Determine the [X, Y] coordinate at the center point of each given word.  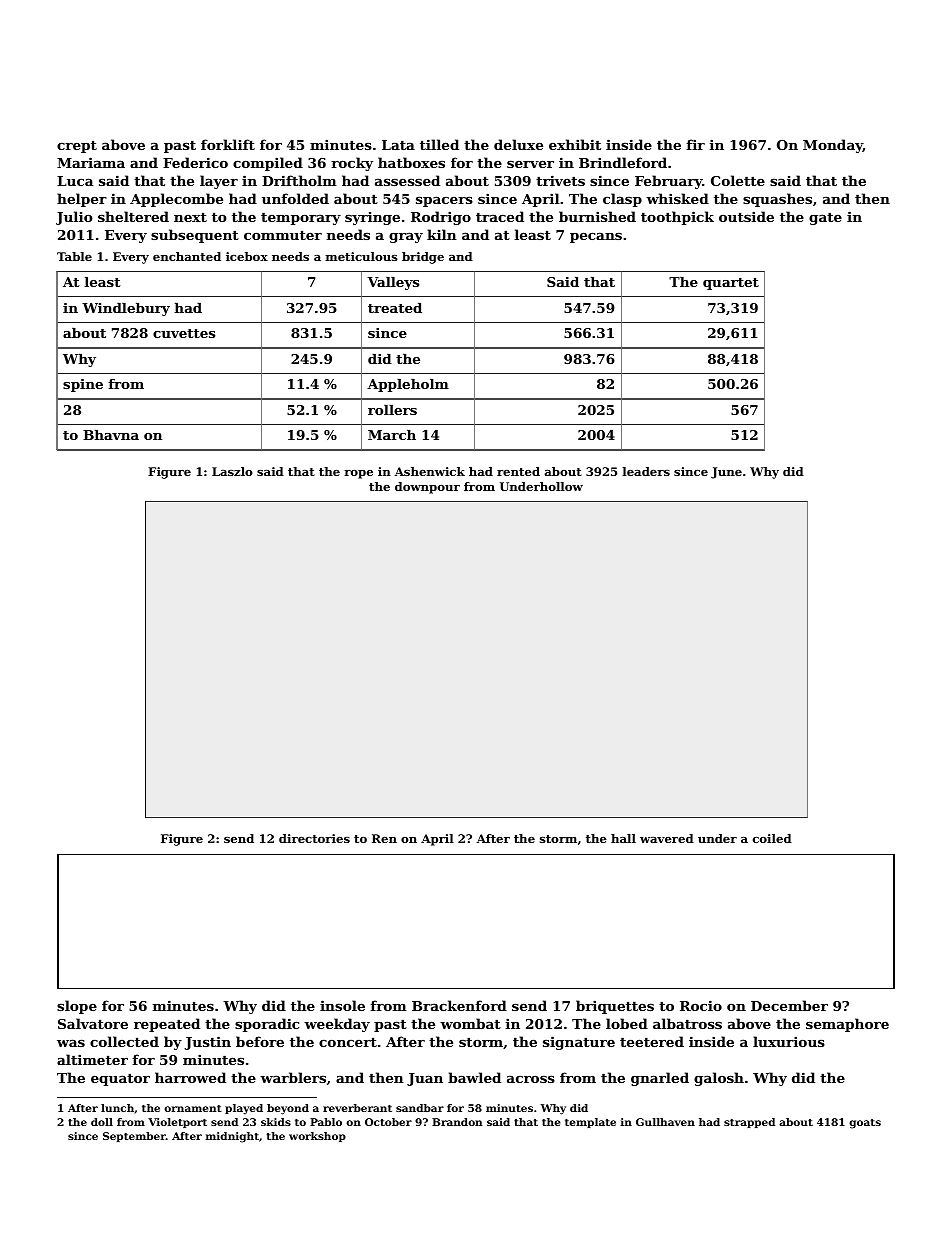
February [668, 182]
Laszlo [232, 471]
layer [219, 182]
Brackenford [459, 1005]
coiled [772, 838]
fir [696, 144]
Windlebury [126, 309]
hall [623, 838]
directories [314, 838]
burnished [597, 216]
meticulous [362, 256]
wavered [667, 838]
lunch [117, 1108]
